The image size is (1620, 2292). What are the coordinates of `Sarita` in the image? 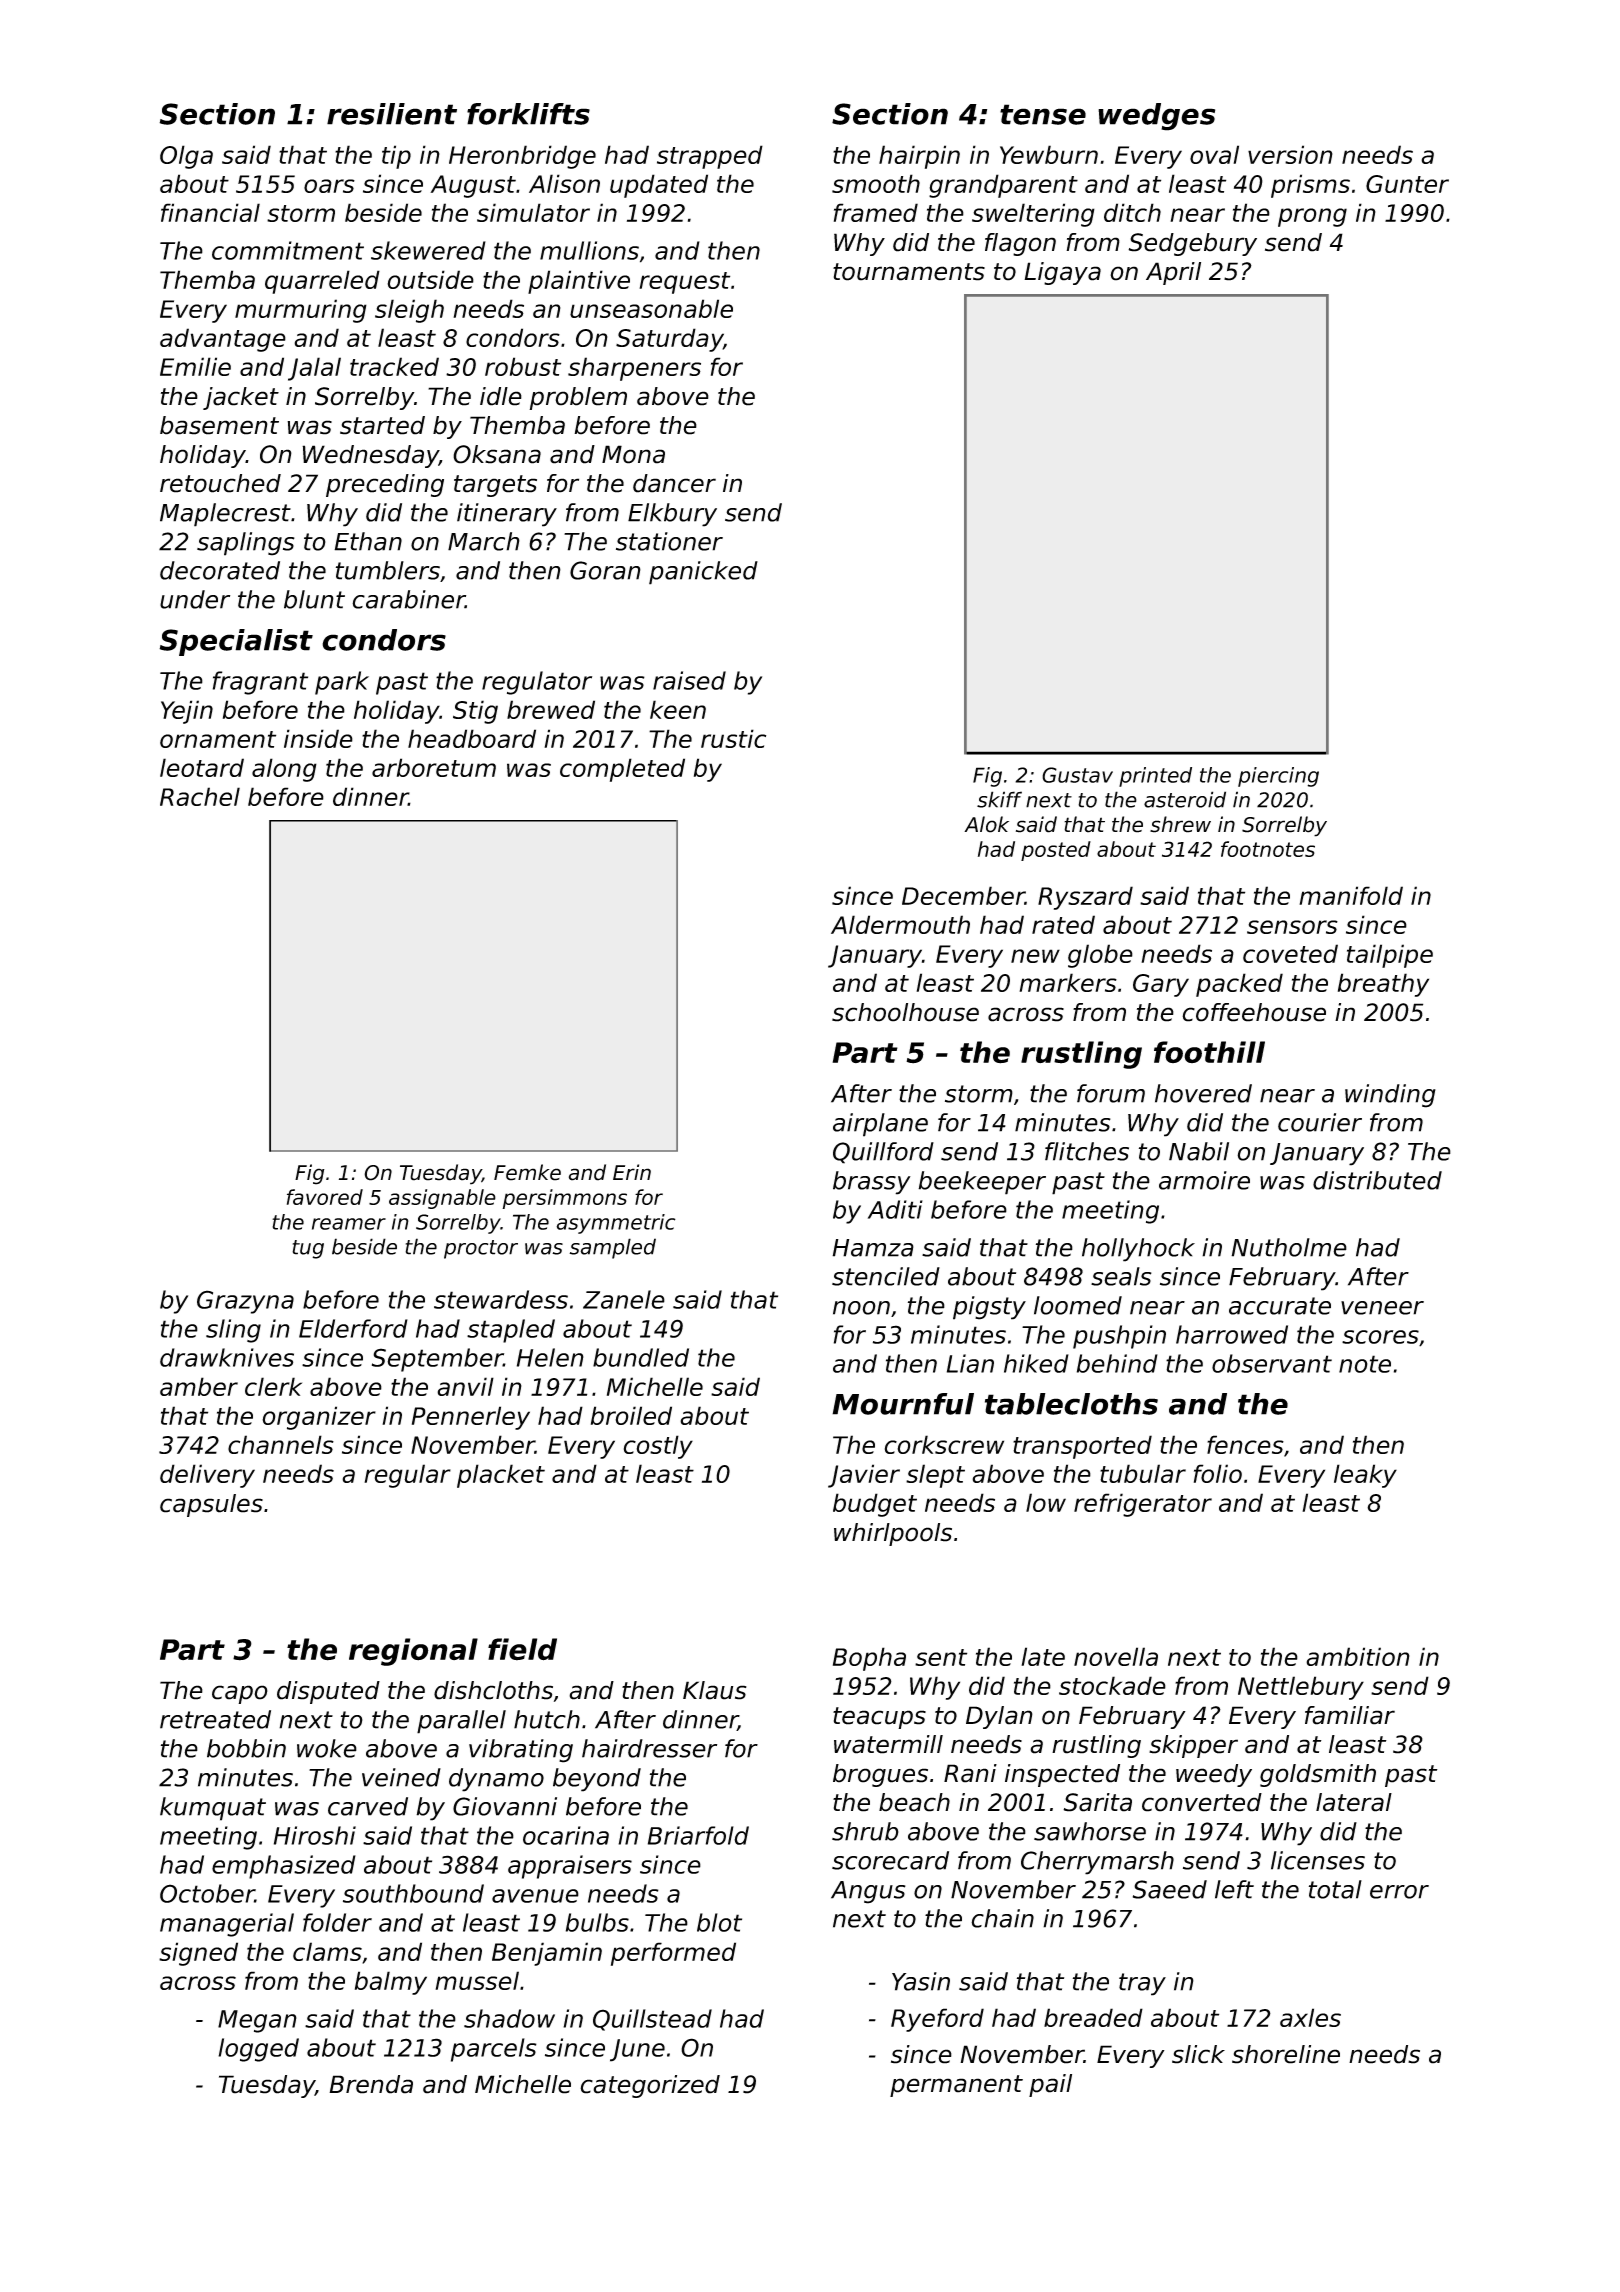 It's located at (1097, 1802).
